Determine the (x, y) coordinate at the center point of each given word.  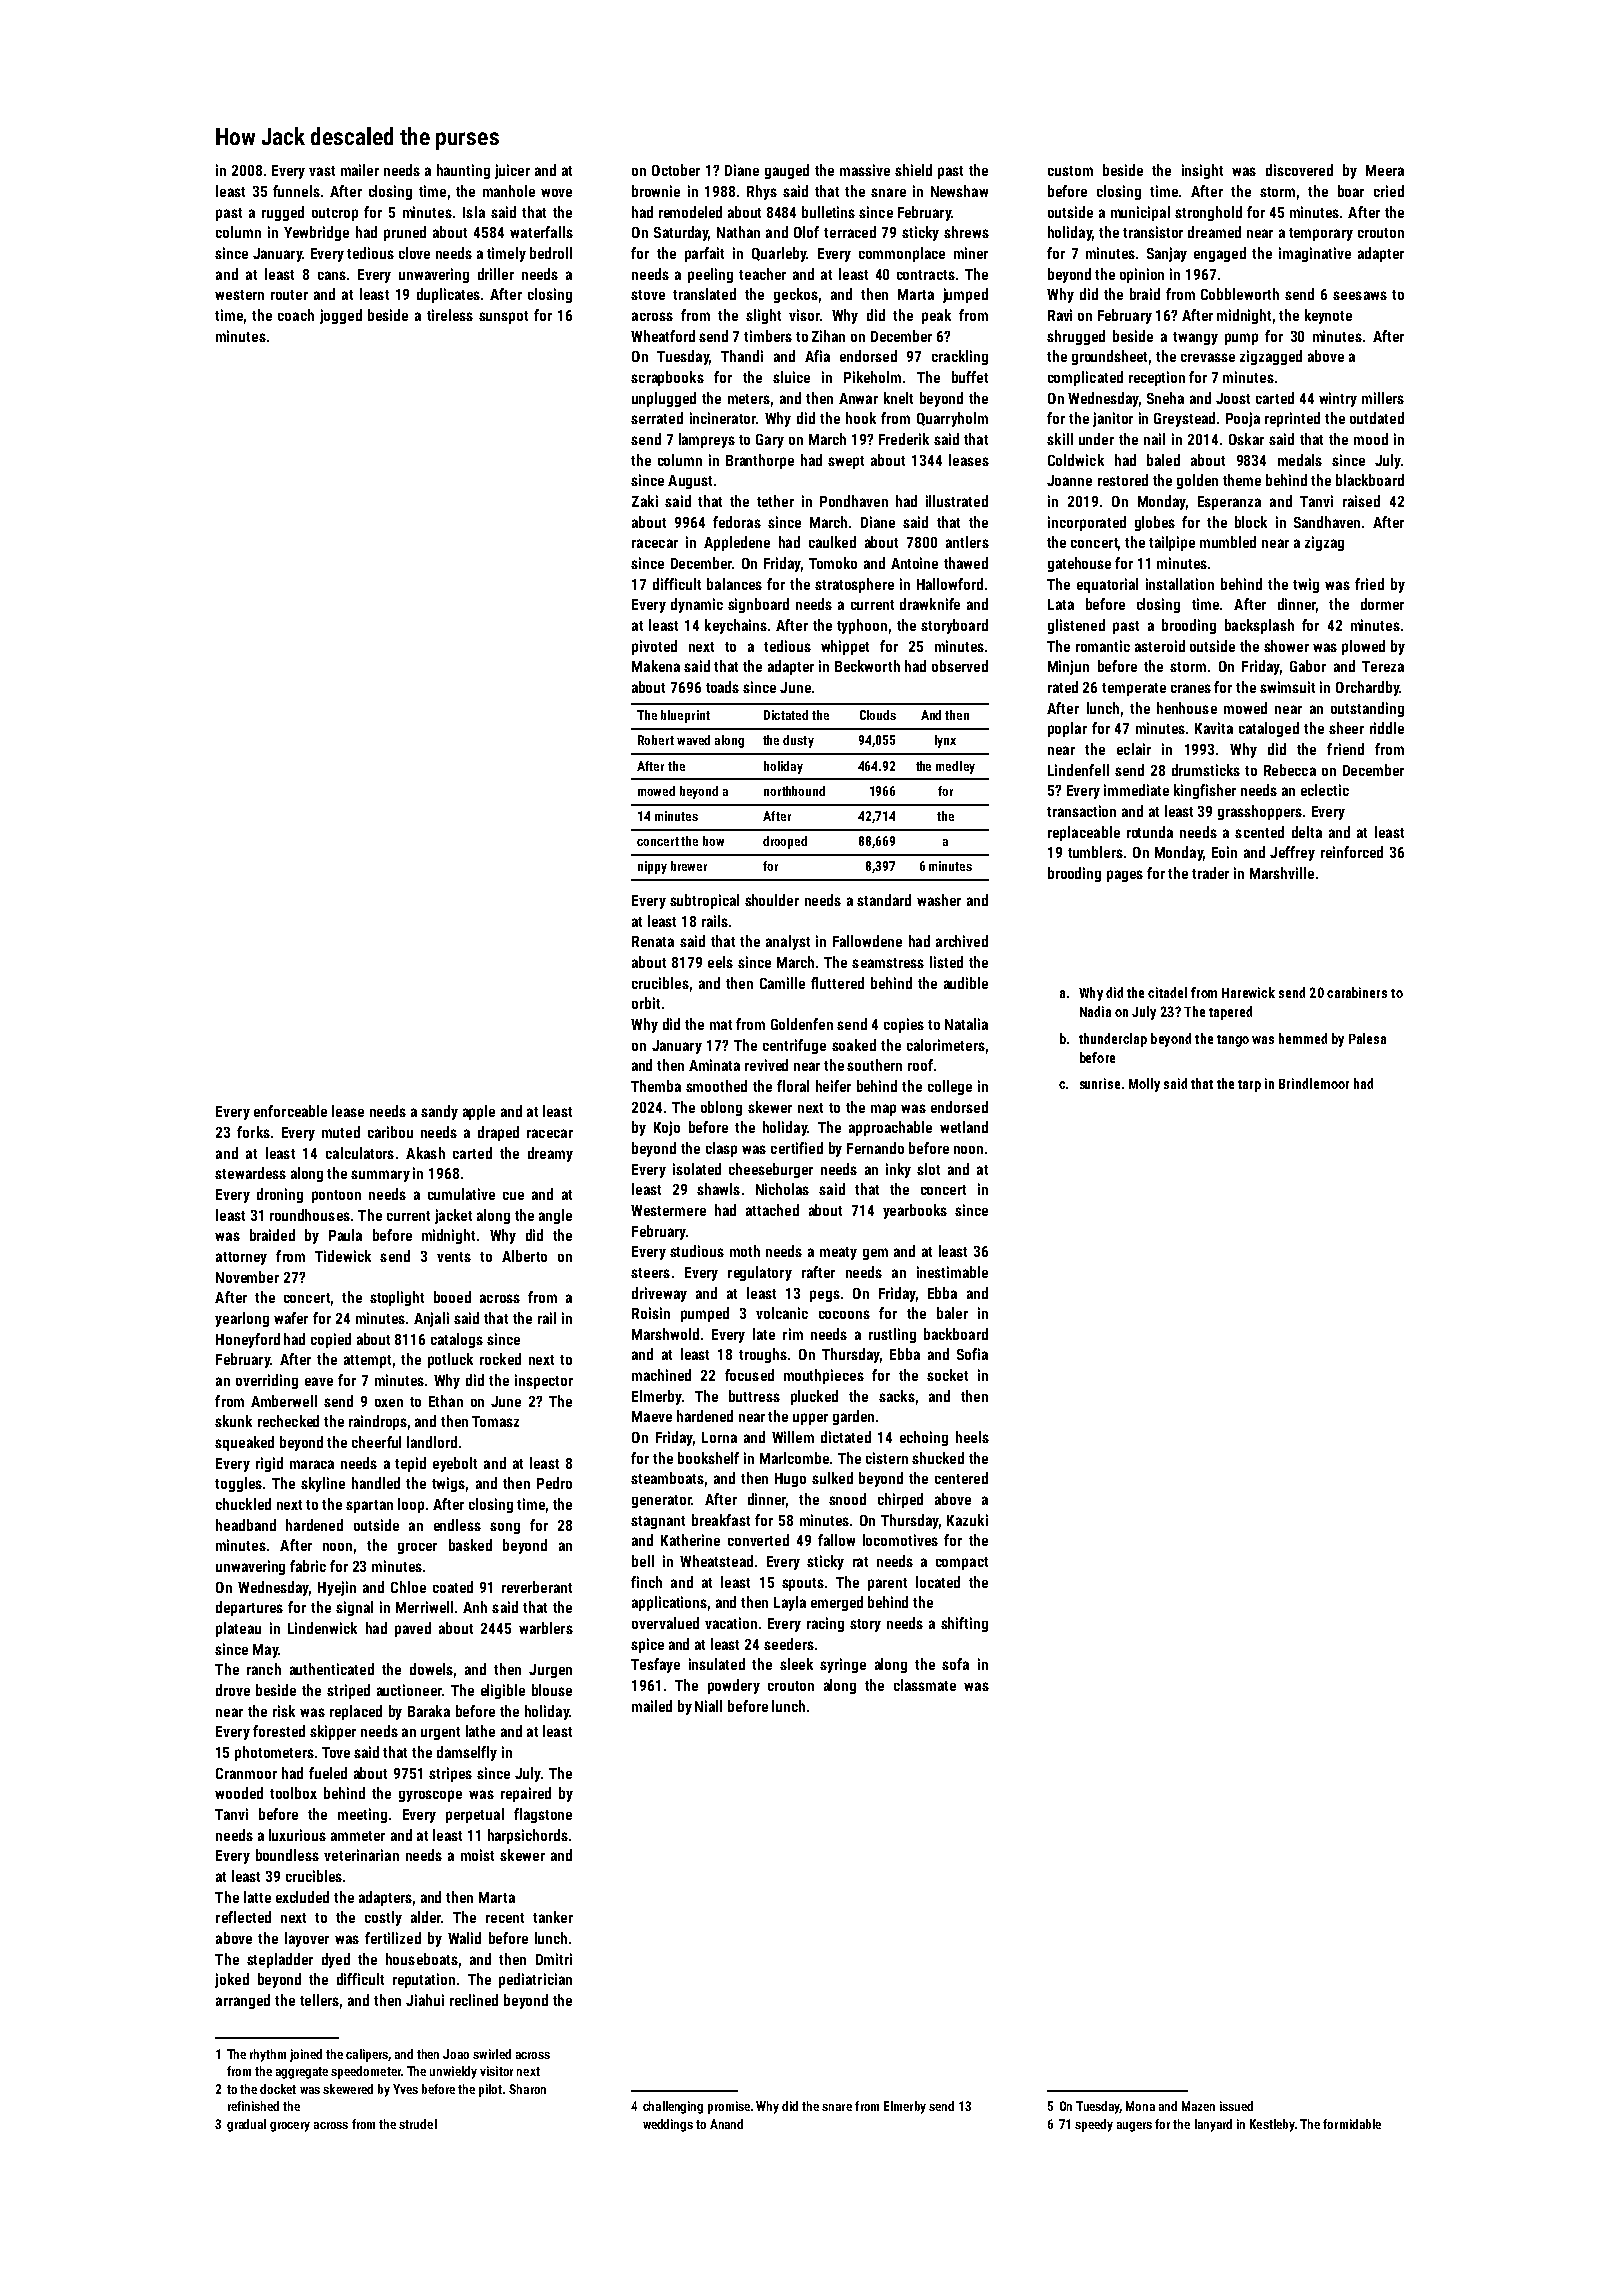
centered (961, 1478)
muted (341, 1132)
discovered (1299, 170)
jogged (341, 316)
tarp (1249, 1086)
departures (249, 1608)
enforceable (290, 1111)
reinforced (1352, 852)
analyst (788, 942)
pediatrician (535, 1980)
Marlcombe (794, 1458)
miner (971, 253)
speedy (1094, 2125)
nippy (652, 867)
